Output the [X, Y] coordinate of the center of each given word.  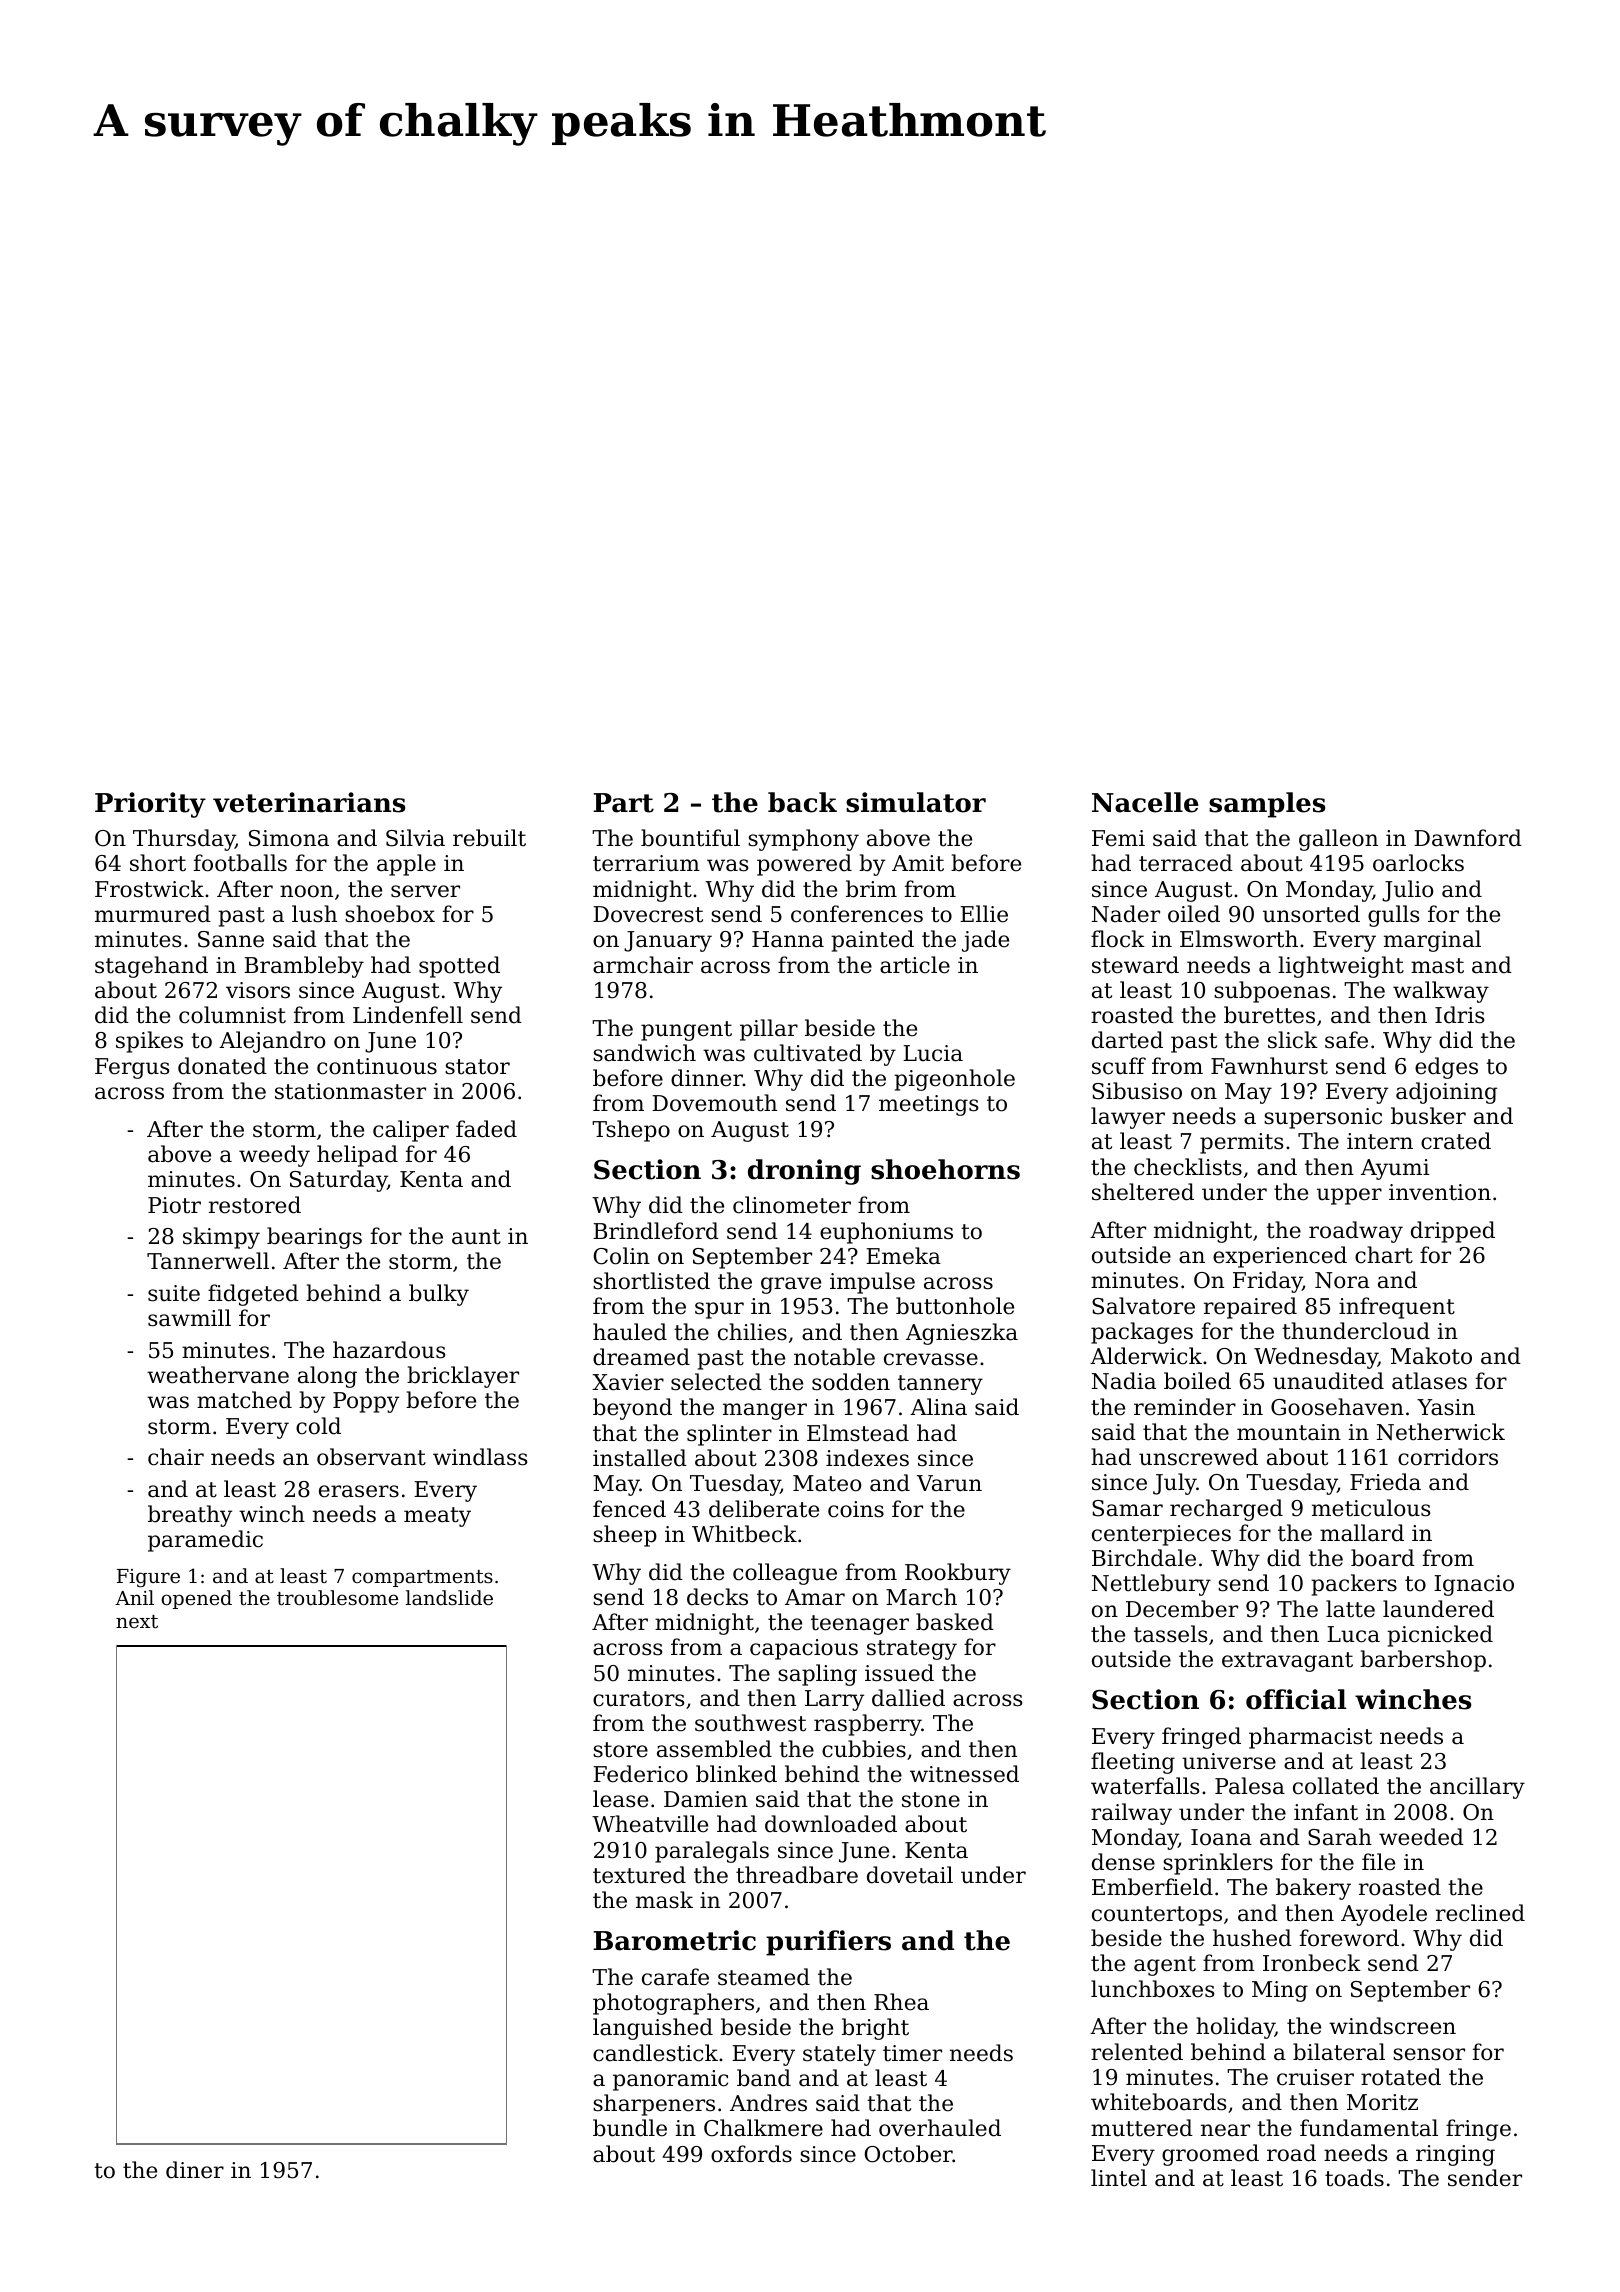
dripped [1453, 1232]
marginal [1432, 941]
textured [639, 1875]
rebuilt [489, 838]
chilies [752, 1332]
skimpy [221, 1238]
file [1378, 1862]
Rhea [901, 2002]
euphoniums [886, 1233]
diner [195, 2170]
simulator [916, 802]
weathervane [218, 1375]
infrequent [1397, 1308]
